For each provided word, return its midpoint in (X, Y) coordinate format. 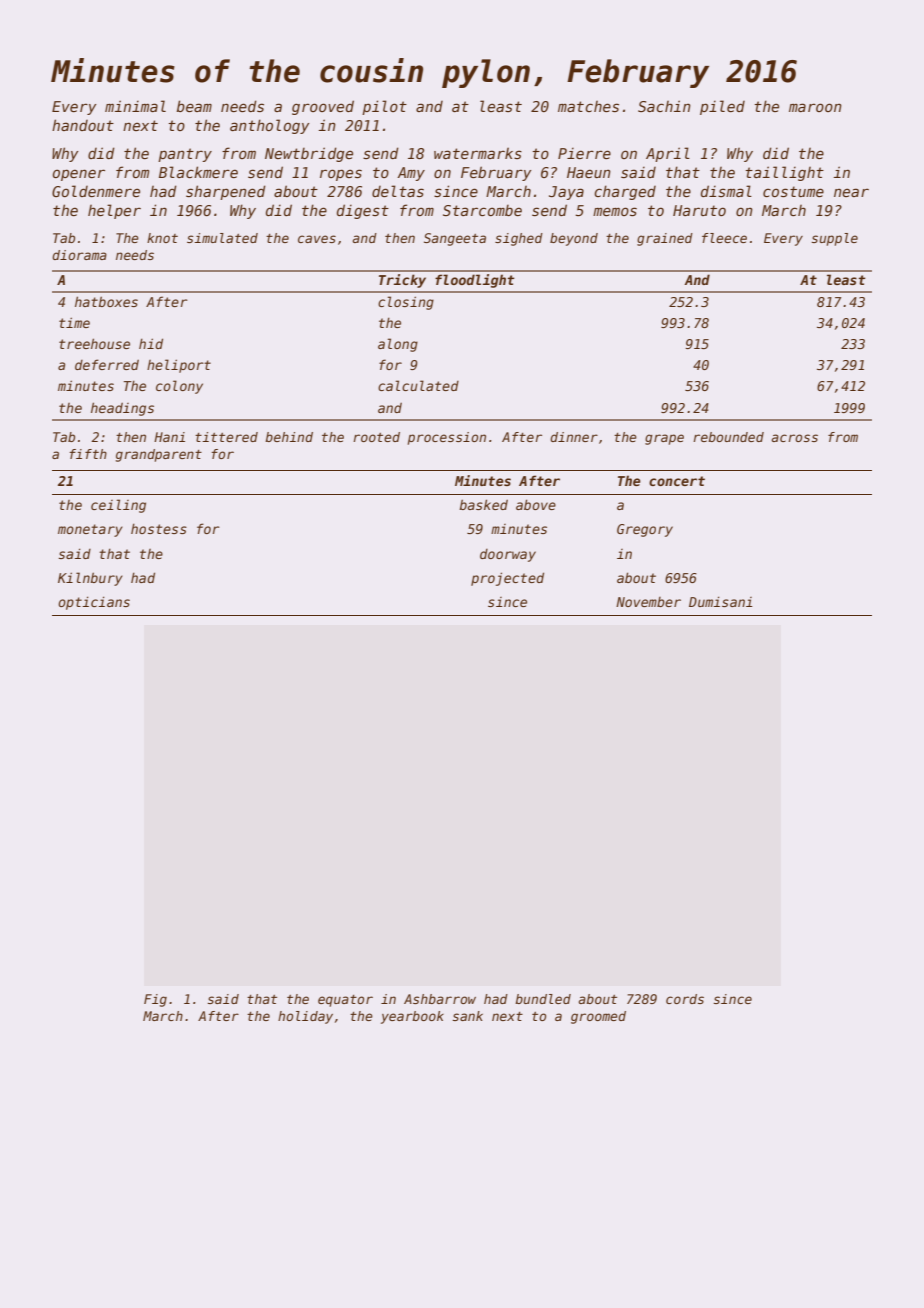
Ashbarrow (440, 999)
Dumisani (721, 601)
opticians (94, 603)
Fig (155, 1000)
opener (79, 175)
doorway (508, 555)
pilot (384, 107)
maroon (815, 107)
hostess (159, 529)
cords (685, 999)
